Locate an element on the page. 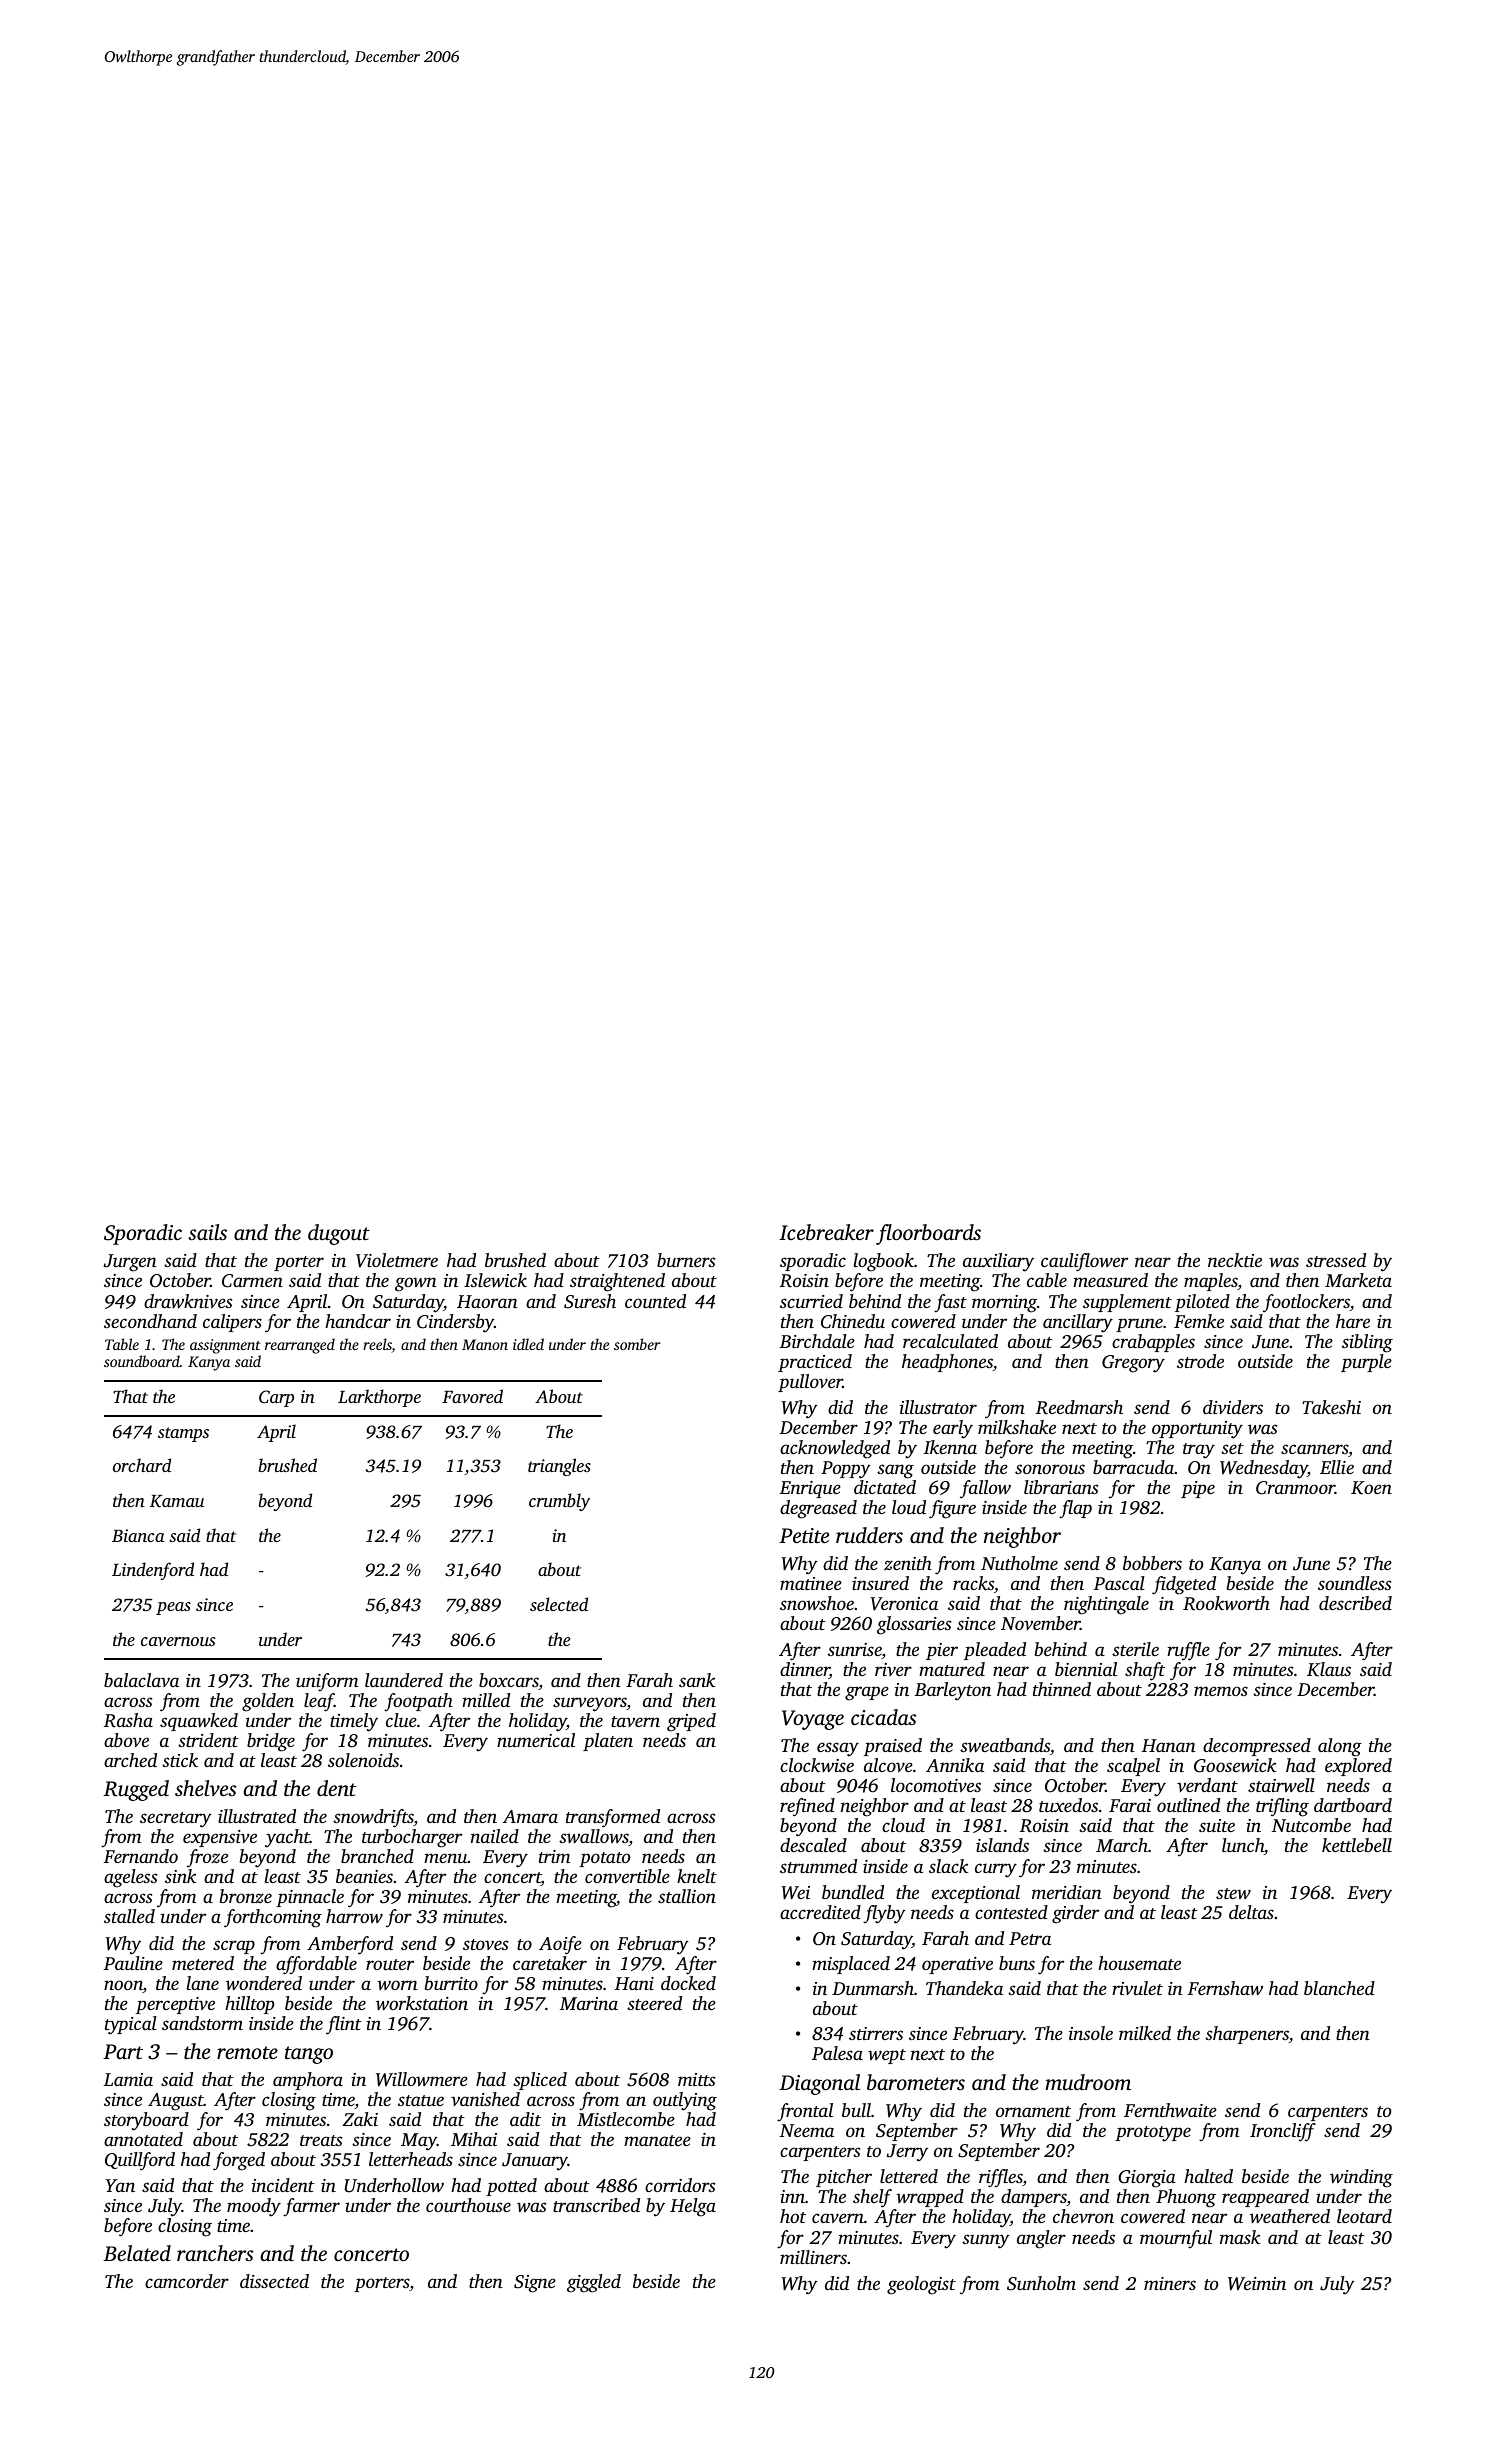  bobbers is located at coordinates (1152, 1563).
